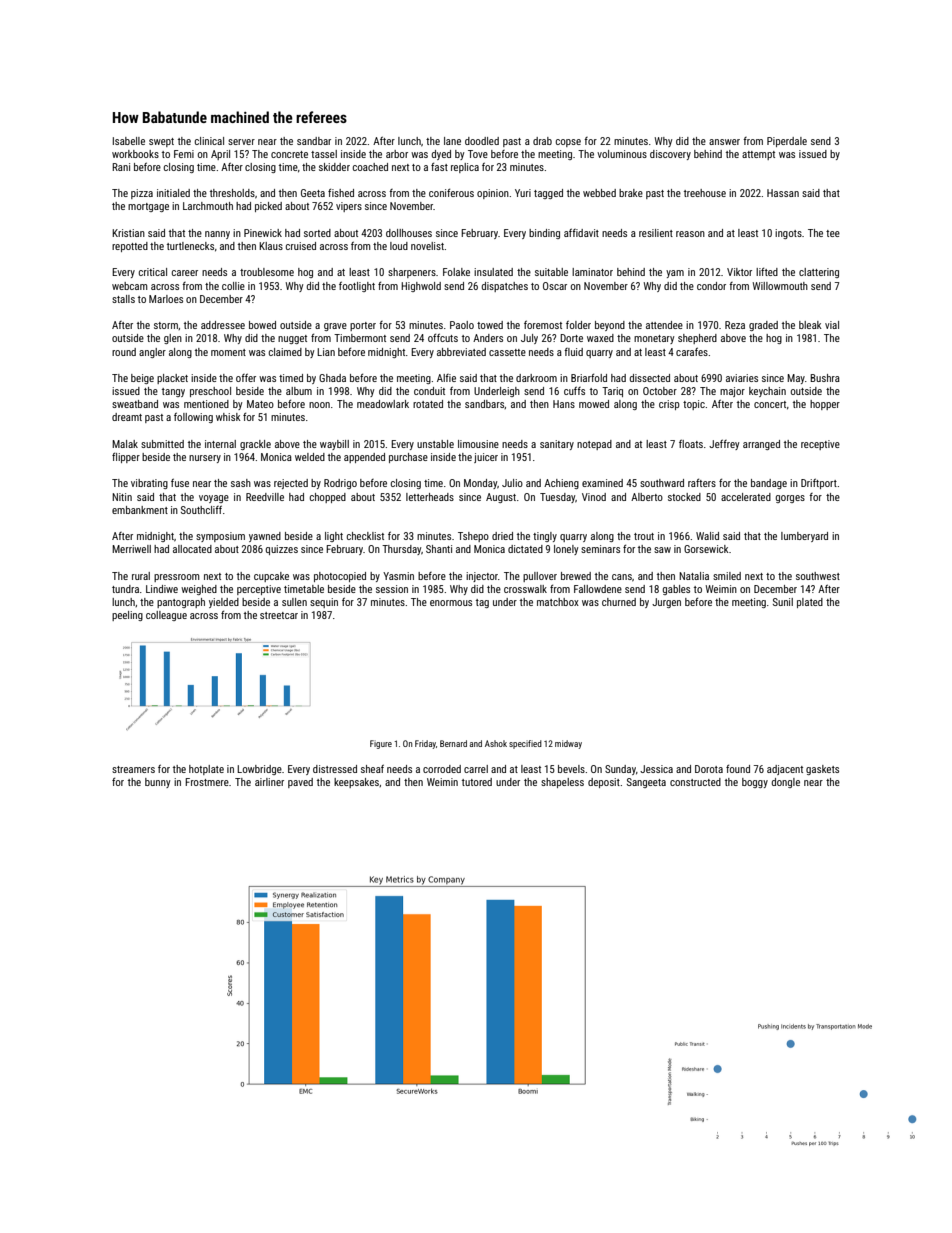  I want to click on Frostmere, so click(207, 782).
